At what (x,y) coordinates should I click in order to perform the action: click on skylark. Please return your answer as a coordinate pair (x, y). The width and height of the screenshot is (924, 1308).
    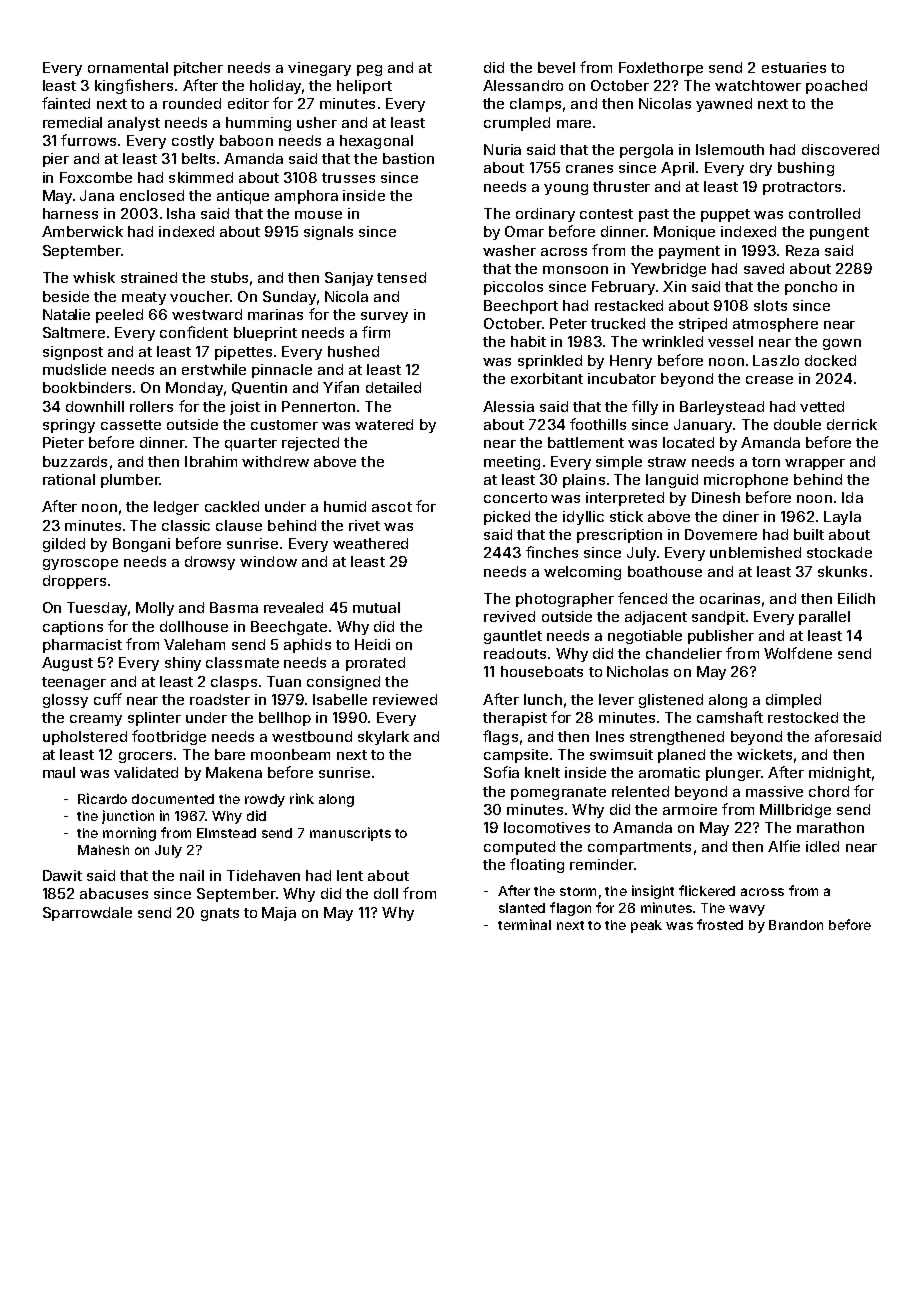
    Looking at the image, I should click on (383, 738).
